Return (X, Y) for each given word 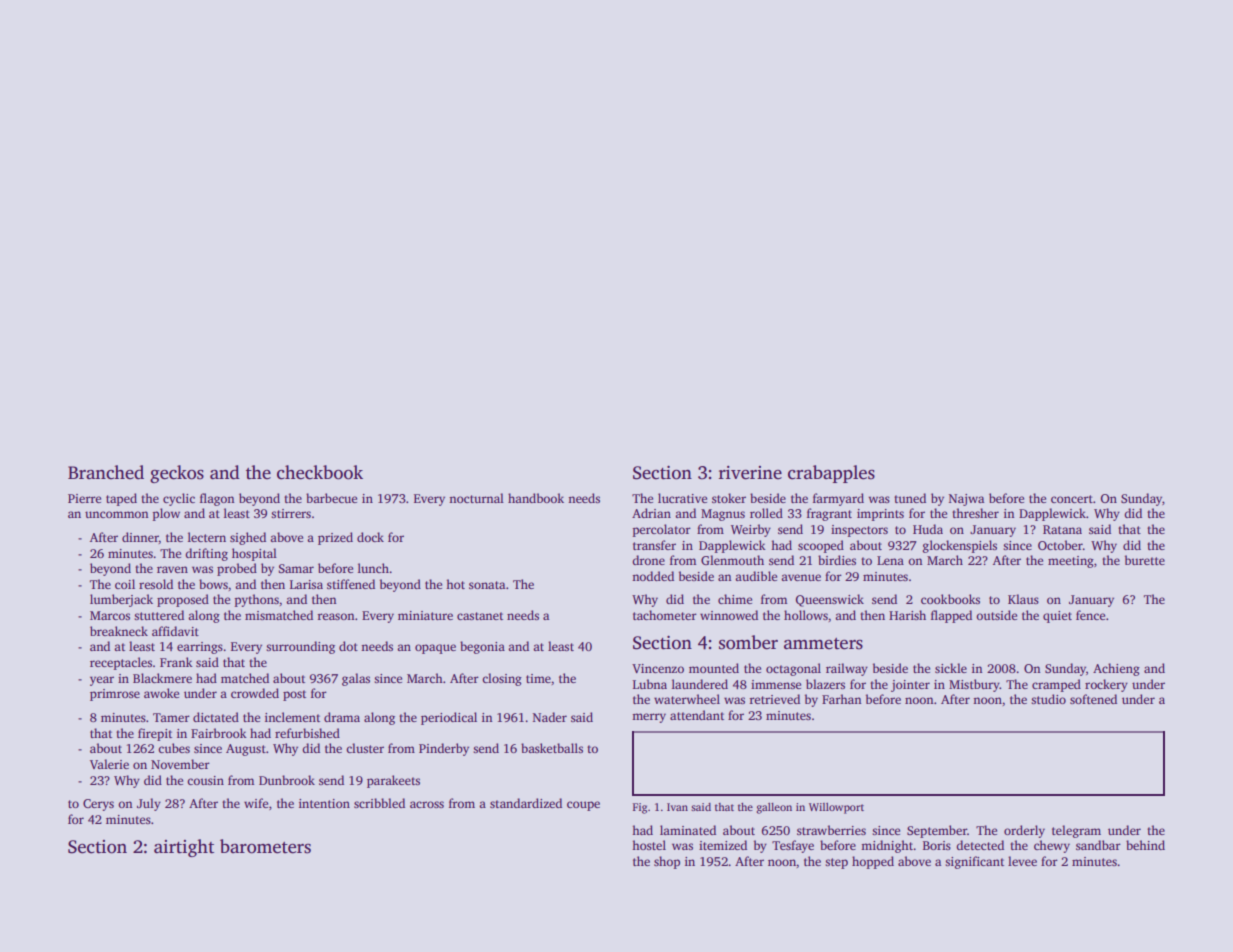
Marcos (110, 615)
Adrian (651, 513)
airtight (184, 848)
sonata (487, 585)
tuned (910, 498)
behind (1145, 845)
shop (667, 862)
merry (649, 718)
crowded (255, 693)
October (1060, 545)
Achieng (1116, 669)
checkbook (320, 472)
